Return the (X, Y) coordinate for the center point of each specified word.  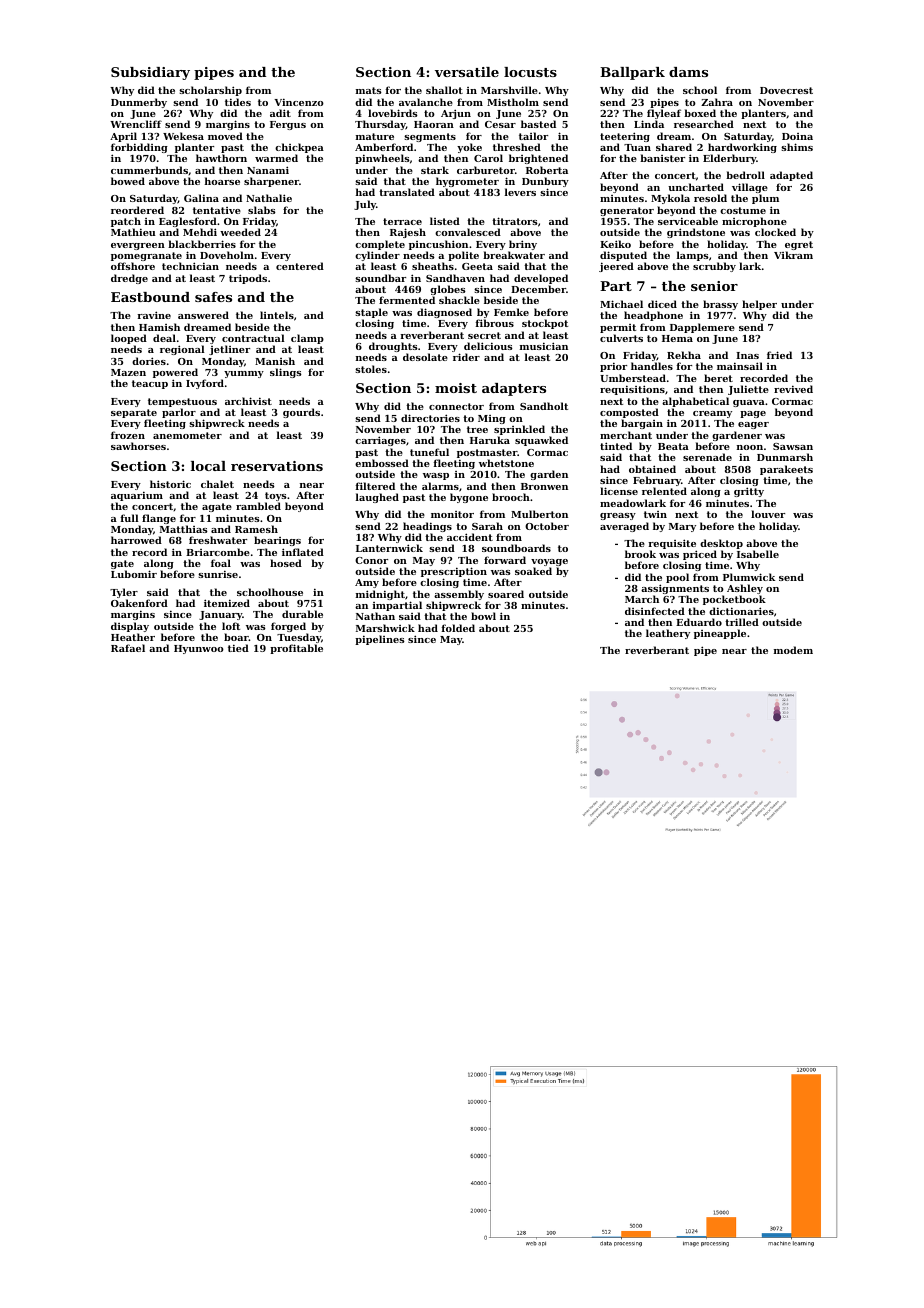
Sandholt (544, 406)
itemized (227, 603)
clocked (775, 232)
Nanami (268, 170)
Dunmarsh (785, 457)
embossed (382, 463)
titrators (515, 221)
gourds (301, 413)
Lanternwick (389, 548)
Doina (797, 136)
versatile (467, 72)
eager (753, 425)
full (130, 518)
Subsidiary (150, 73)
